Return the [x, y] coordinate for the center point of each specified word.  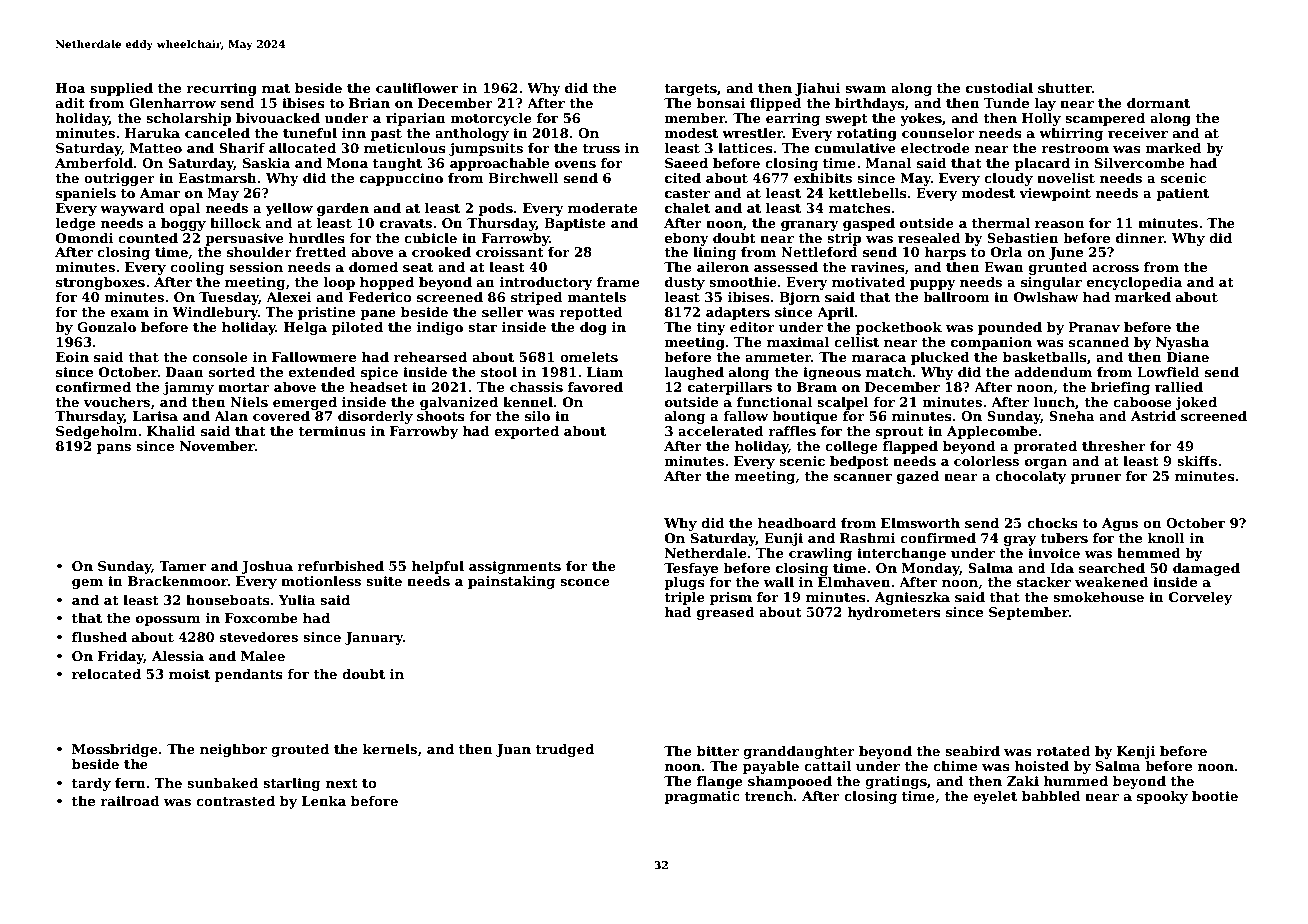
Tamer [182, 566]
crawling [820, 554]
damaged [1206, 569]
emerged [305, 403]
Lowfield [1168, 372]
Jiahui [817, 89]
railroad [130, 801]
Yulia [297, 600]
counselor [938, 133]
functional [774, 402]
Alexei [289, 297]
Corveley [1200, 598]
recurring [221, 89]
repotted [591, 313]
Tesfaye [691, 569]
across [1115, 268]
